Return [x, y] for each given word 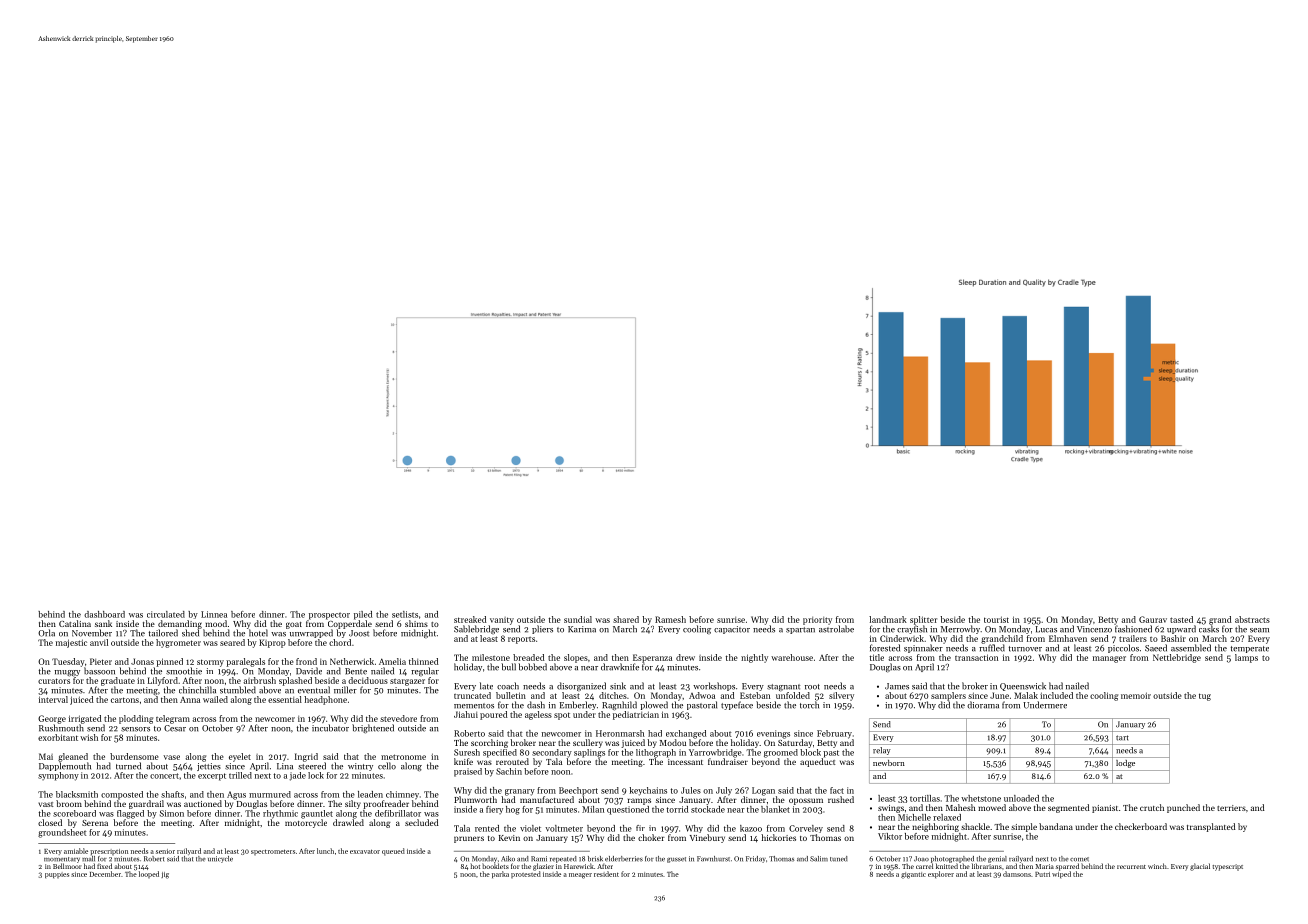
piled [363, 615]
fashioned [1133, 629]
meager [580, 876]
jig [165, 875]
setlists [405, 614]
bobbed [533, 667]
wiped [1061, 874]
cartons [125, 700]
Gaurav [1153, 619]
